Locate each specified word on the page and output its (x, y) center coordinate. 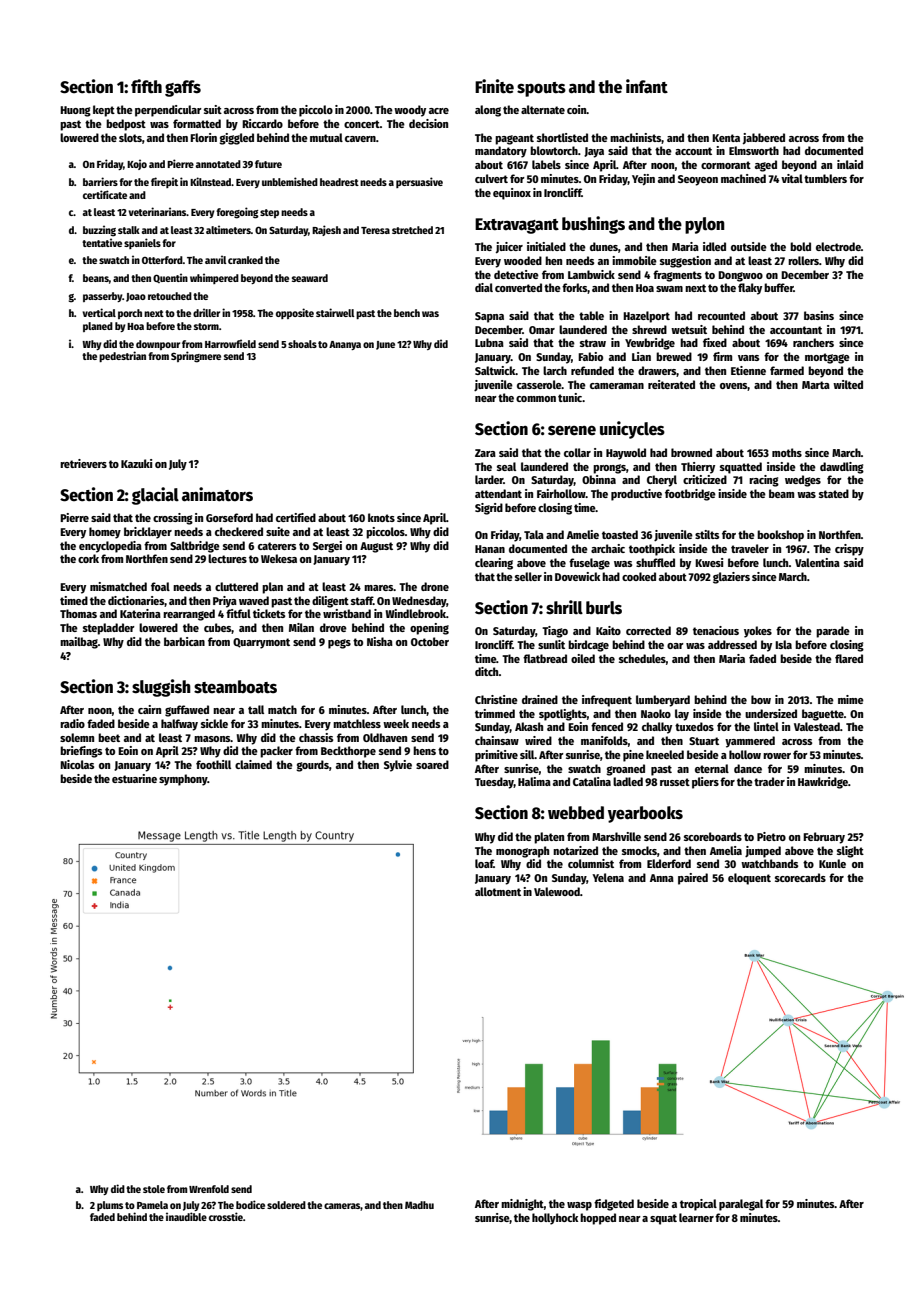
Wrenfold (209, 1189)
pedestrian (122, 356)
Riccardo (262, 123)
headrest (339, 182)
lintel (766, 726)
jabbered (764, 139)
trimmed (495, 713)
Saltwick (495, 370)
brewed (674, 356)
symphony (183, 780)
